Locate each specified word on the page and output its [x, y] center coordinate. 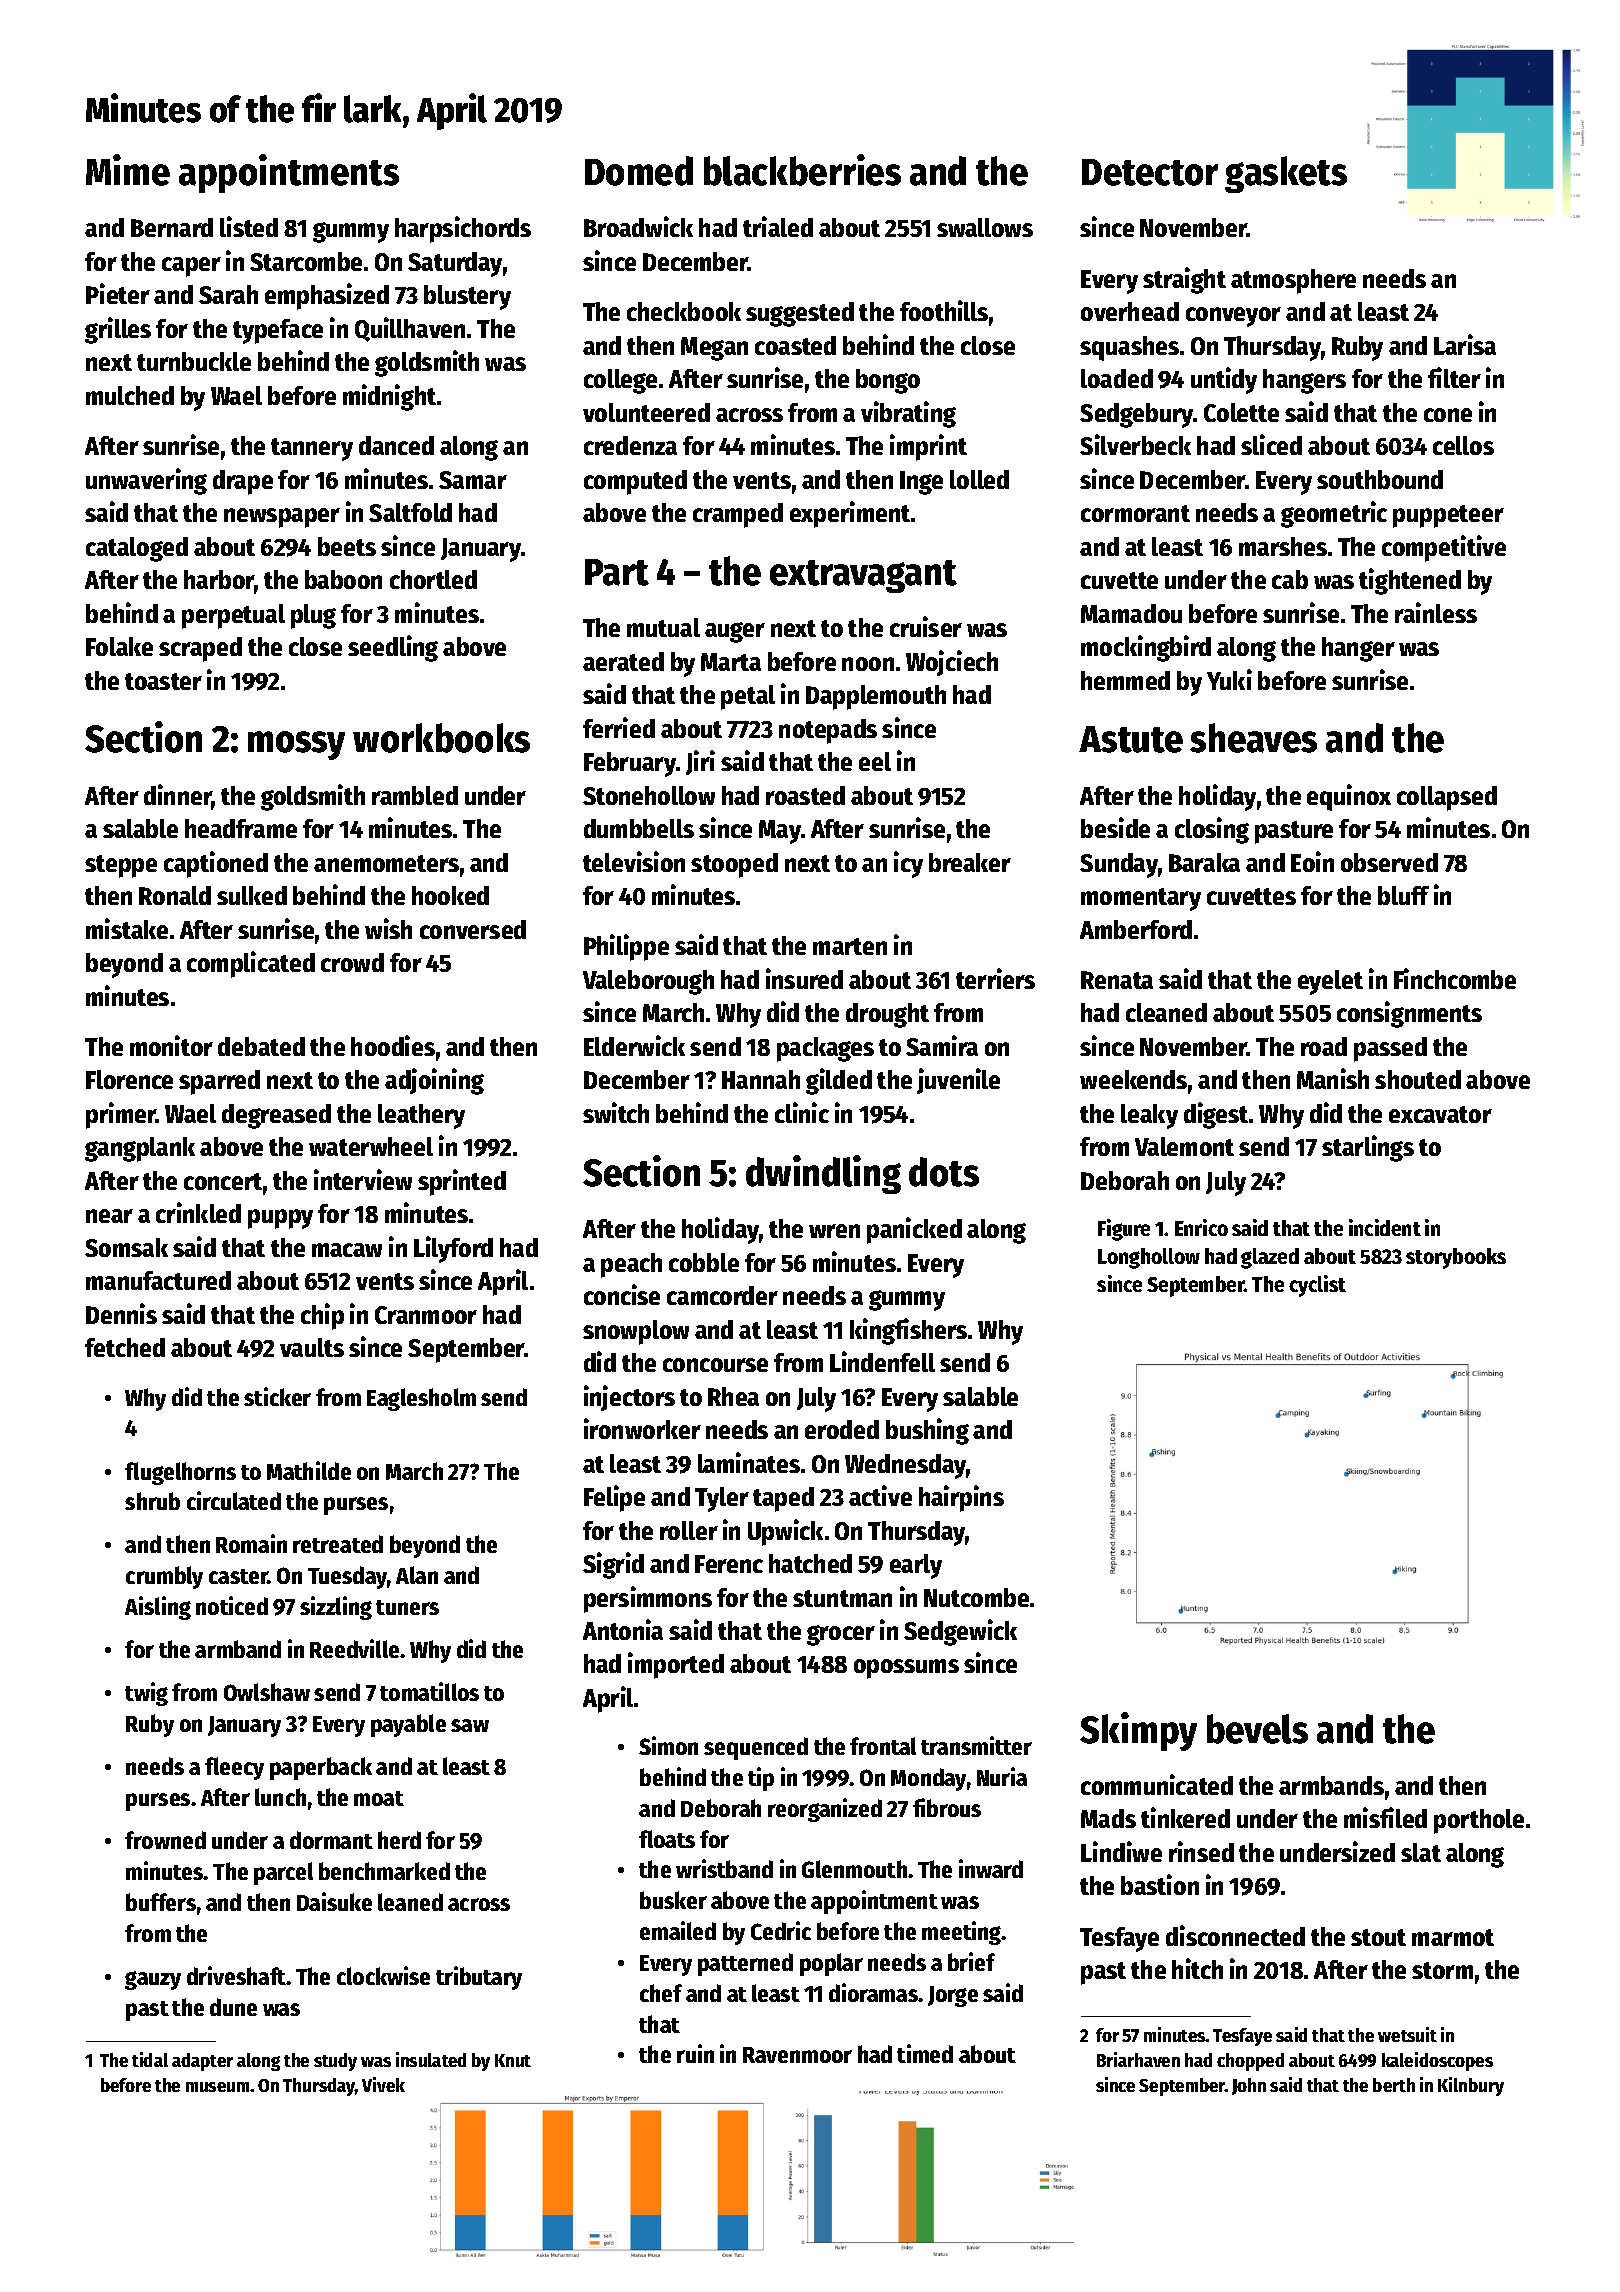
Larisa [1465, 344]
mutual [663, 627]
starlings [1368, 1148]
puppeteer [1448, 516]
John [1249, 2086]
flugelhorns [180, 1473]
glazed [1270, 1258]
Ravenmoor [797, 2055]
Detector [1150, 172]
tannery [312, 449]
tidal [150, 2059]
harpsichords [463, 229]
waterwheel [371, 1146]
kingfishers [908, 1331]
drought [887, 1015]
